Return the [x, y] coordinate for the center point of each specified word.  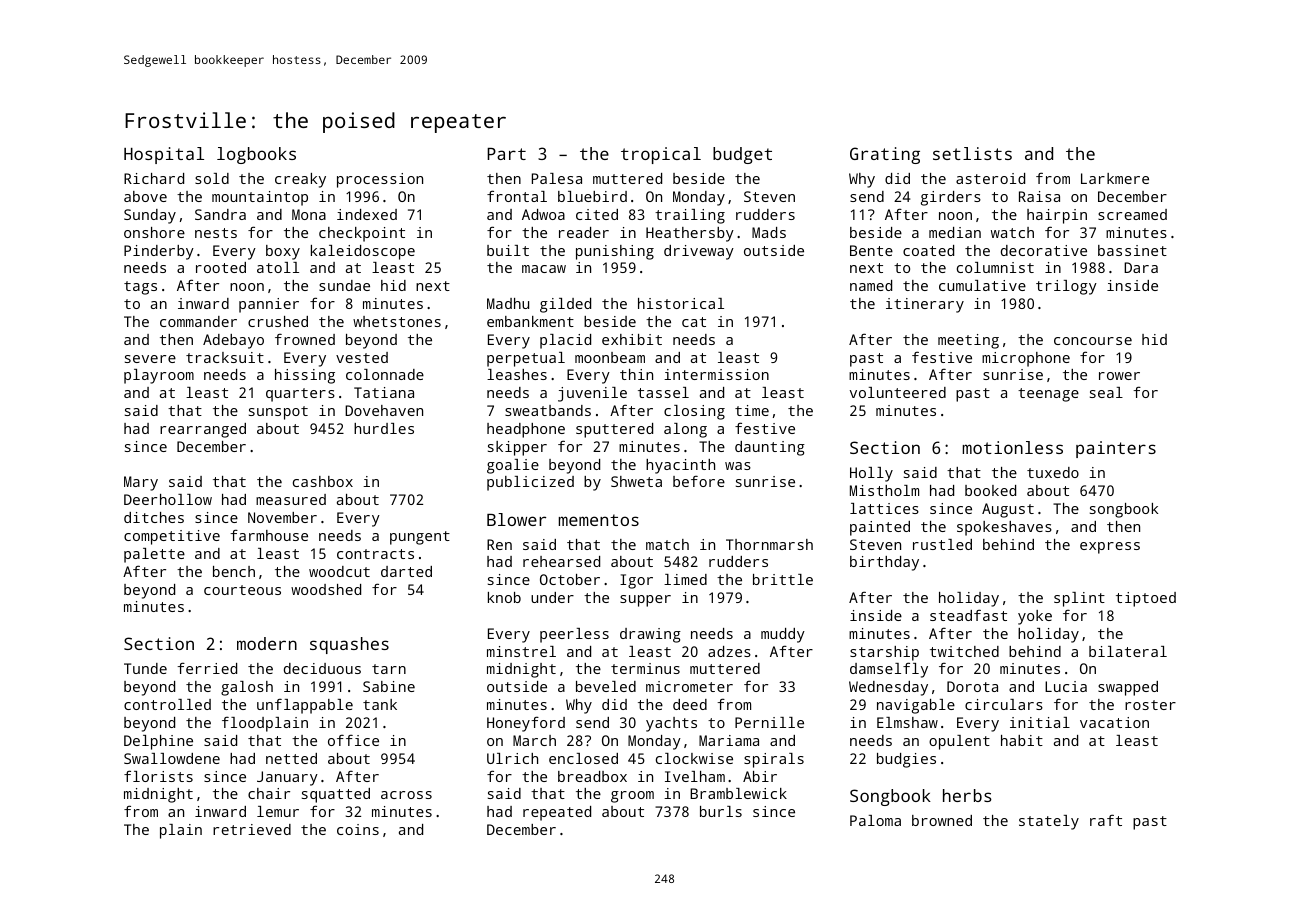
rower [1119, 376]
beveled [606, 686]
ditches [154, 517]
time [752, 410]
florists [158, 776]
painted [880, 528]
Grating [885, 155]
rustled [942, 544]
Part [506, 154]
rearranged [203, 430]
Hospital [164, 155]
